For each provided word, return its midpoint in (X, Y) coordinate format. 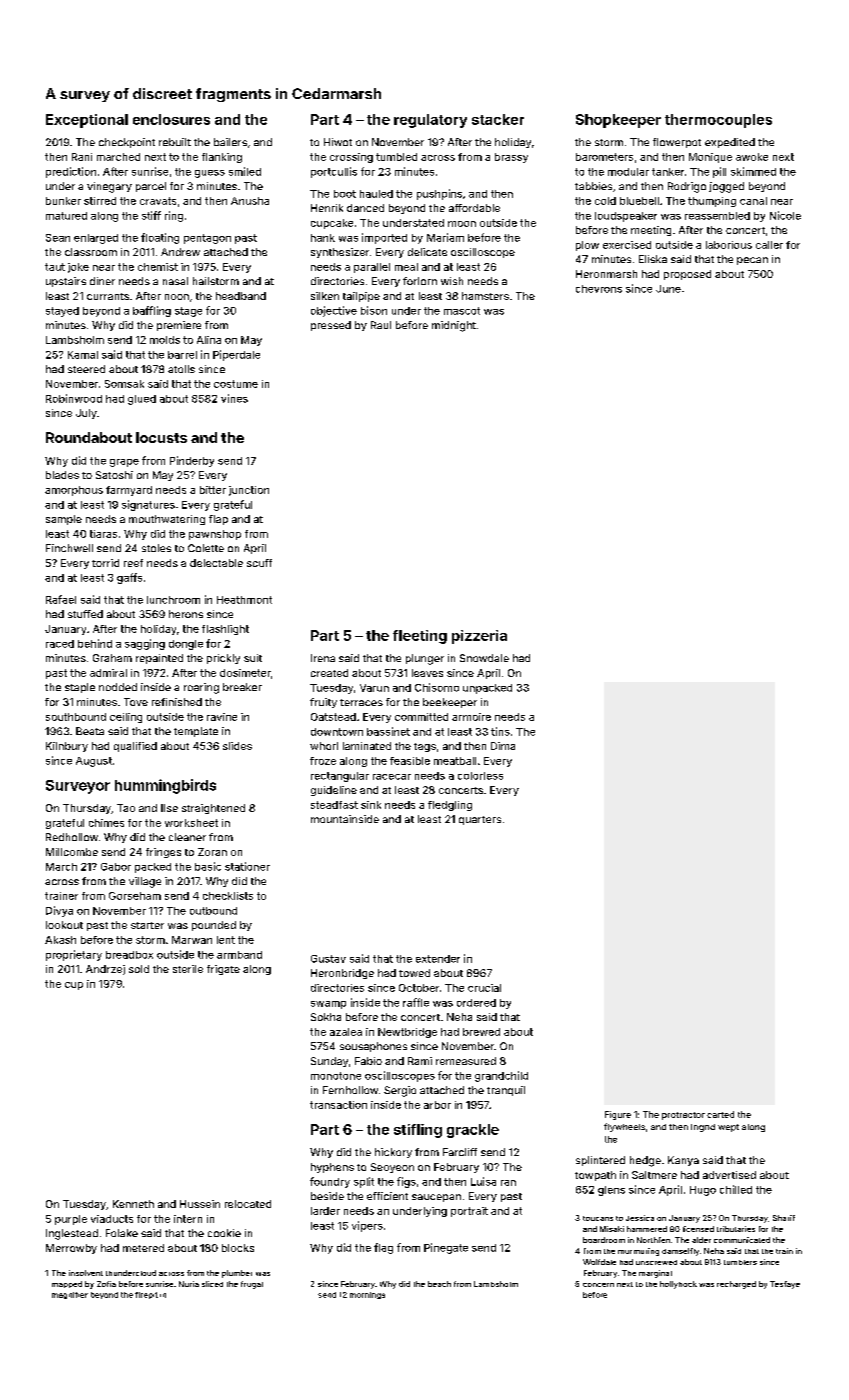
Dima (503, 746)
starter (147, 925)
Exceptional (87, 121)
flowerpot (677, 143)
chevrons (599, 289)
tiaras (103, 534)
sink (371, 805)
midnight (454, 326)
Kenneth (133, 1204)
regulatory (430, 121)
